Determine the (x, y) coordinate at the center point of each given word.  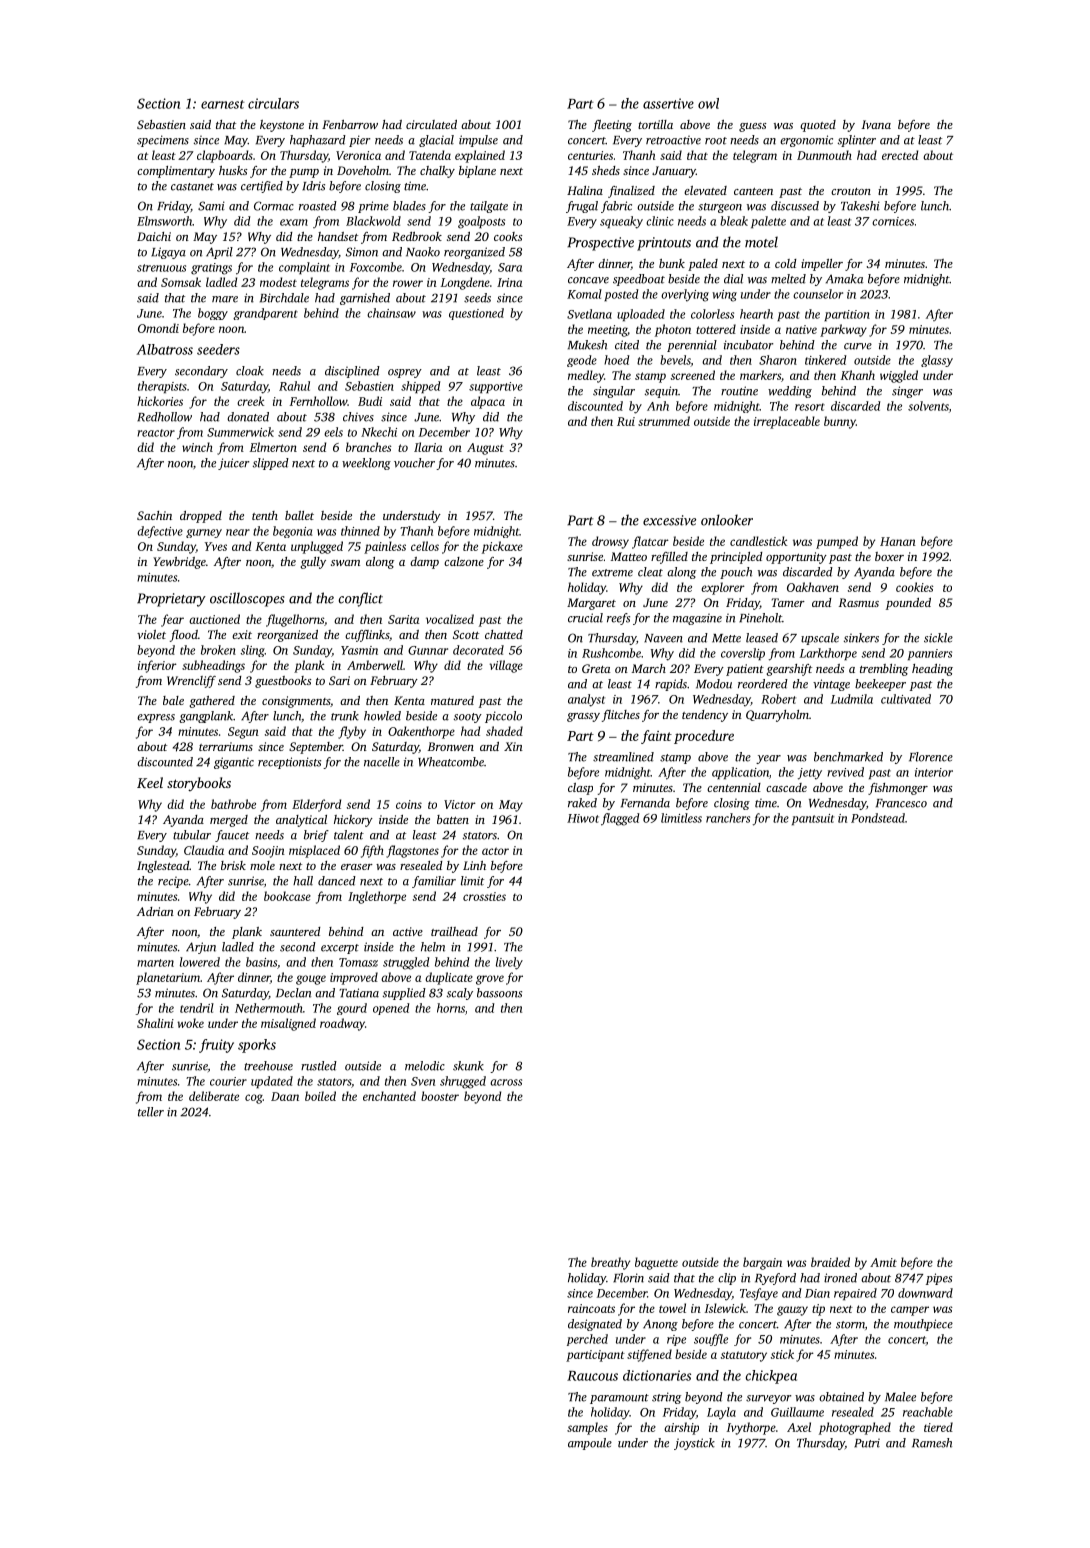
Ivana (876, 124)
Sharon (778, 360)
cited (627, 345)
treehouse (268, 1066)
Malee (900, 1397)
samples (587, 1428)
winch (197, 447)
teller (151, 1112)
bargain (762, 1263)
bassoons (499, 993)
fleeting (612, 126)
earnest (222, 104)
